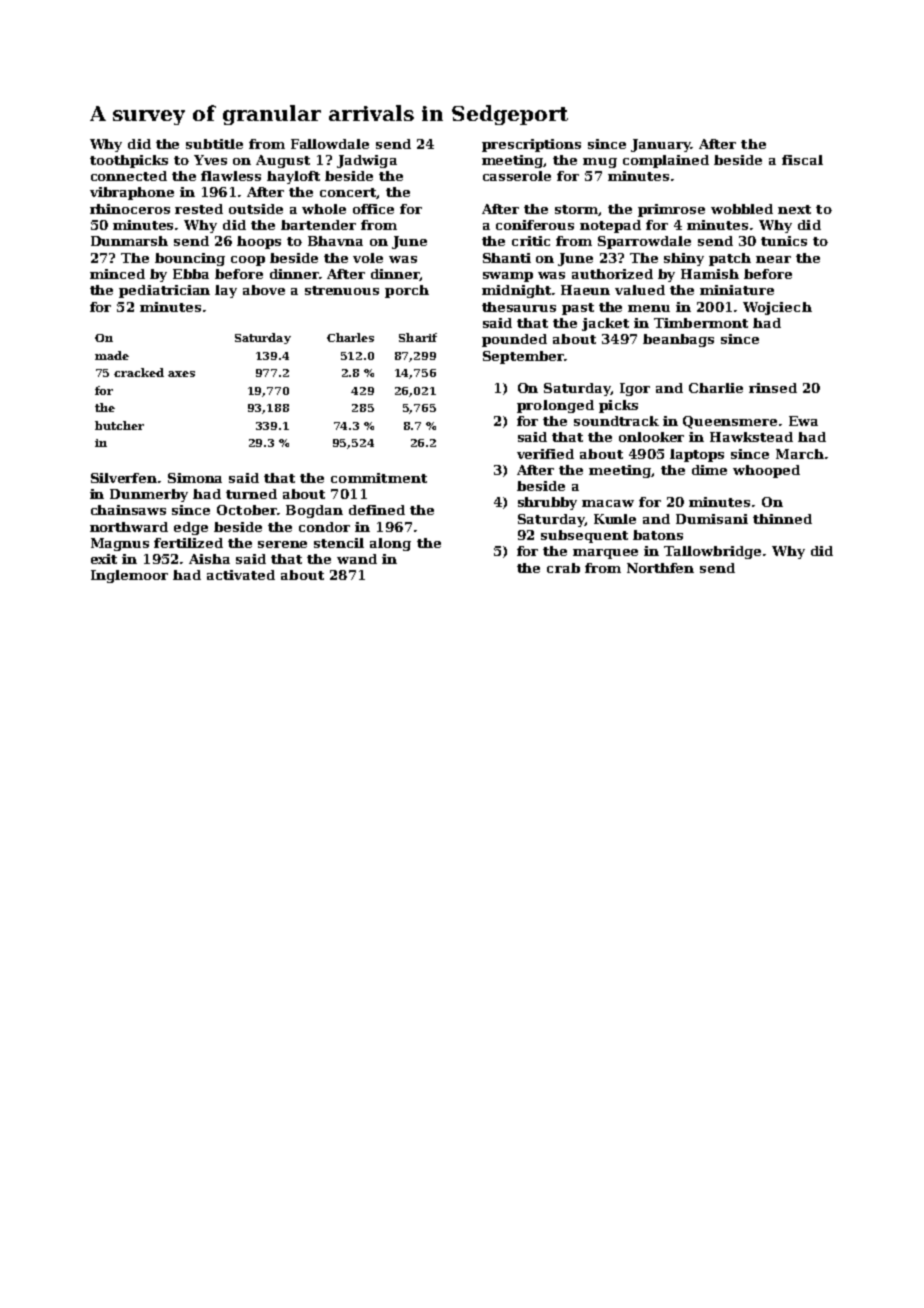  What do you see at coordinates (508, 277) in the screenshot?
I see `swamp` at bounding box center [508, 277].
